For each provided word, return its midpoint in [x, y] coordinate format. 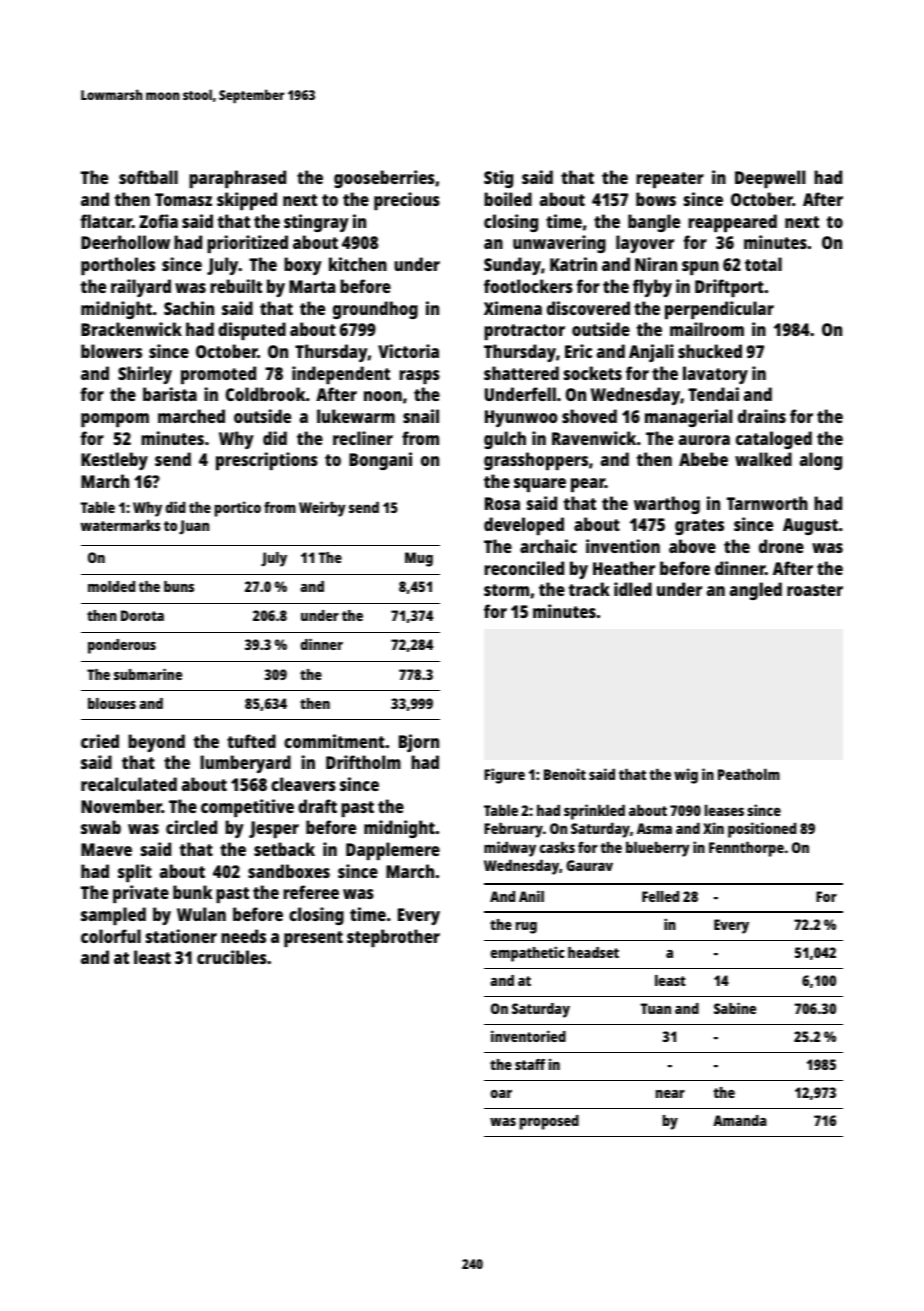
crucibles [232, 957]
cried [100, 741]
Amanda [740, 1120]
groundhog [375, 310]
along [821, 461]
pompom [115, 420]
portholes [118, 266]
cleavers [303, 784]
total [763, 264]
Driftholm [363, 762]
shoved [589, 416]
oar [501, 1094]
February [513, 830]
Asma [654, 828]
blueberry [658, 849]
